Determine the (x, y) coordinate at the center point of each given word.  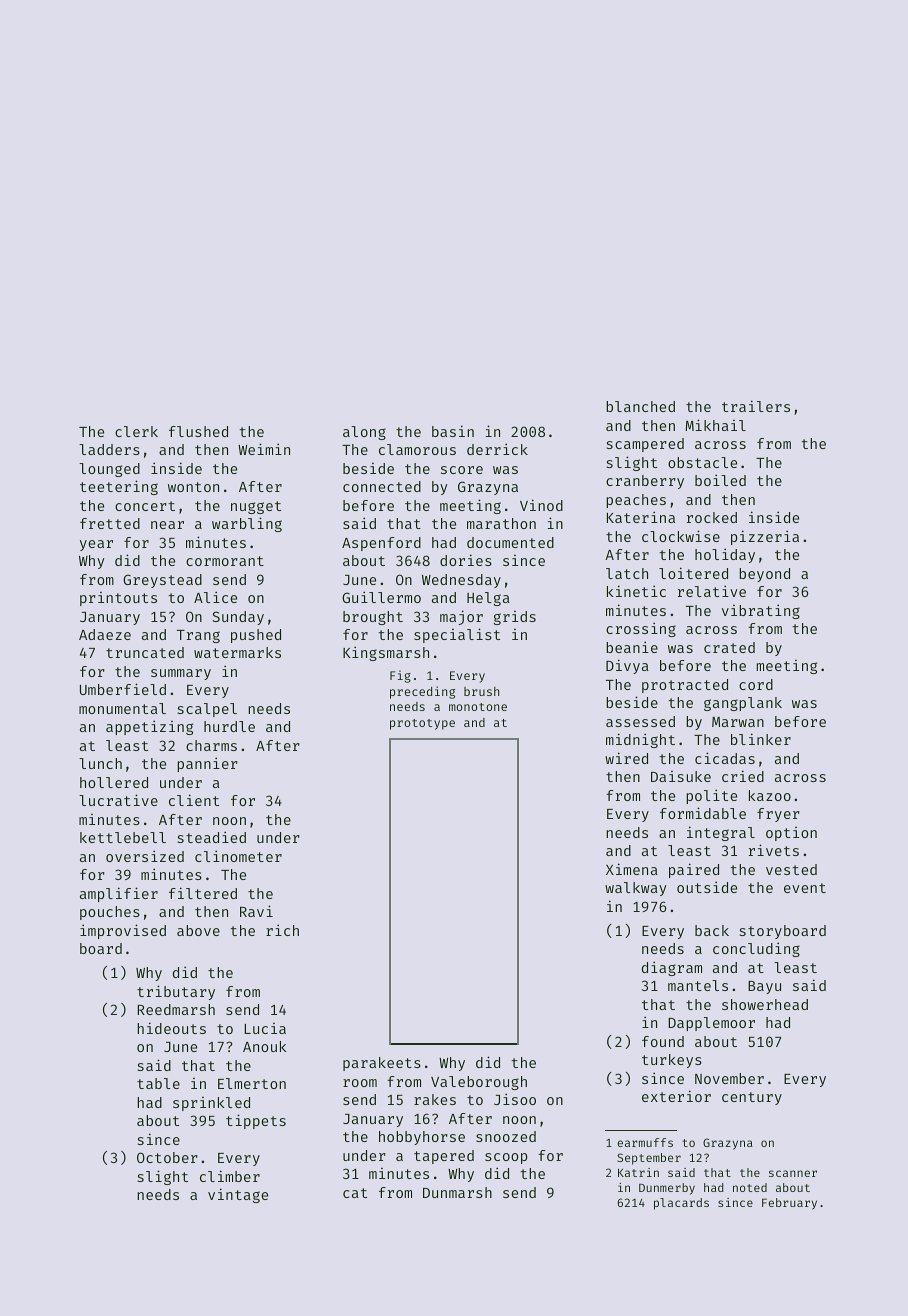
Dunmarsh (457, 1192)
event (805, 888)
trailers (756, 406)
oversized (145, 856)
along (364, 433)
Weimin (264, 449)
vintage (238, 1195)
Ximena (632, 869)
